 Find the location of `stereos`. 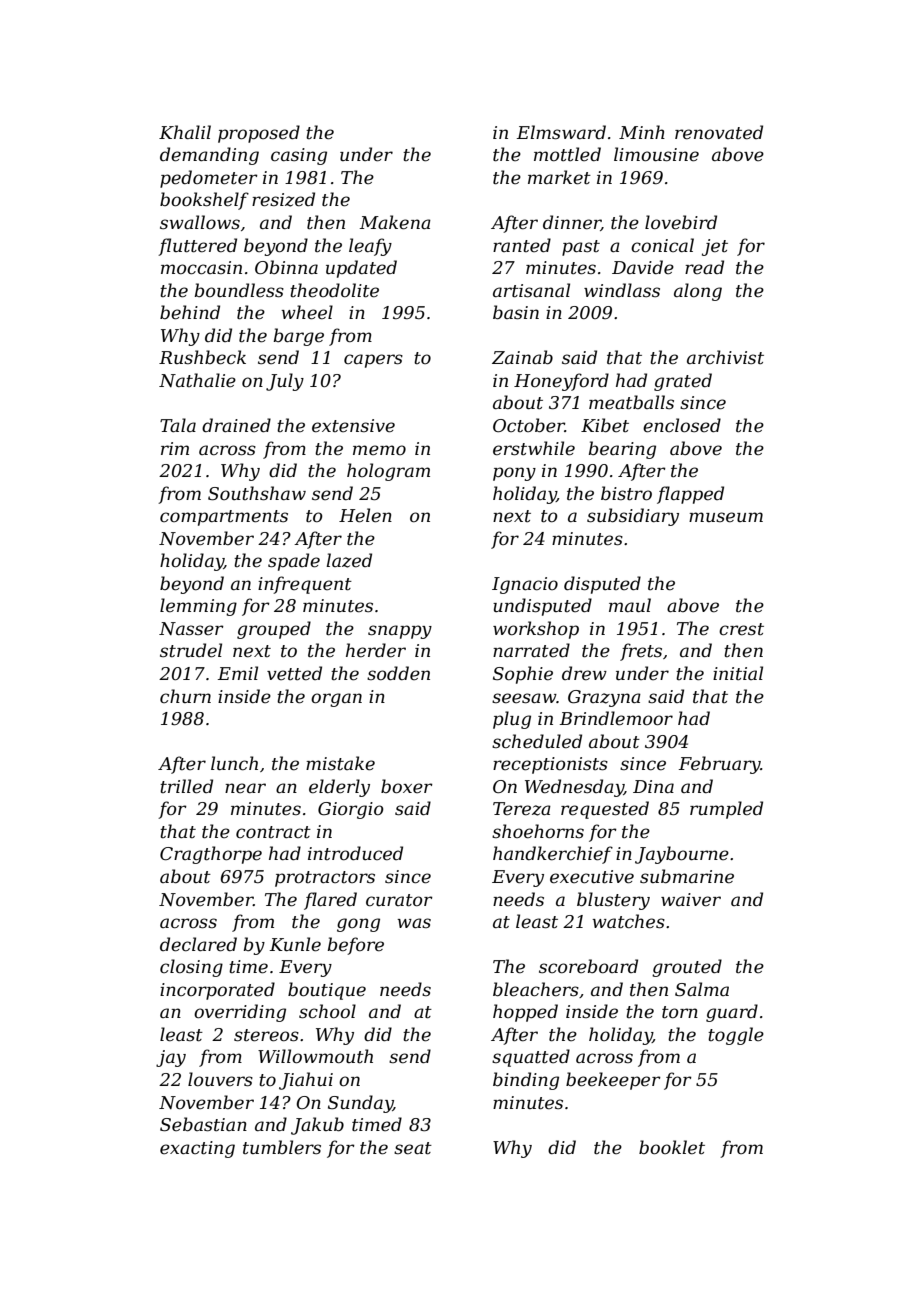

stereos is located at coordinates (266, 1035).
